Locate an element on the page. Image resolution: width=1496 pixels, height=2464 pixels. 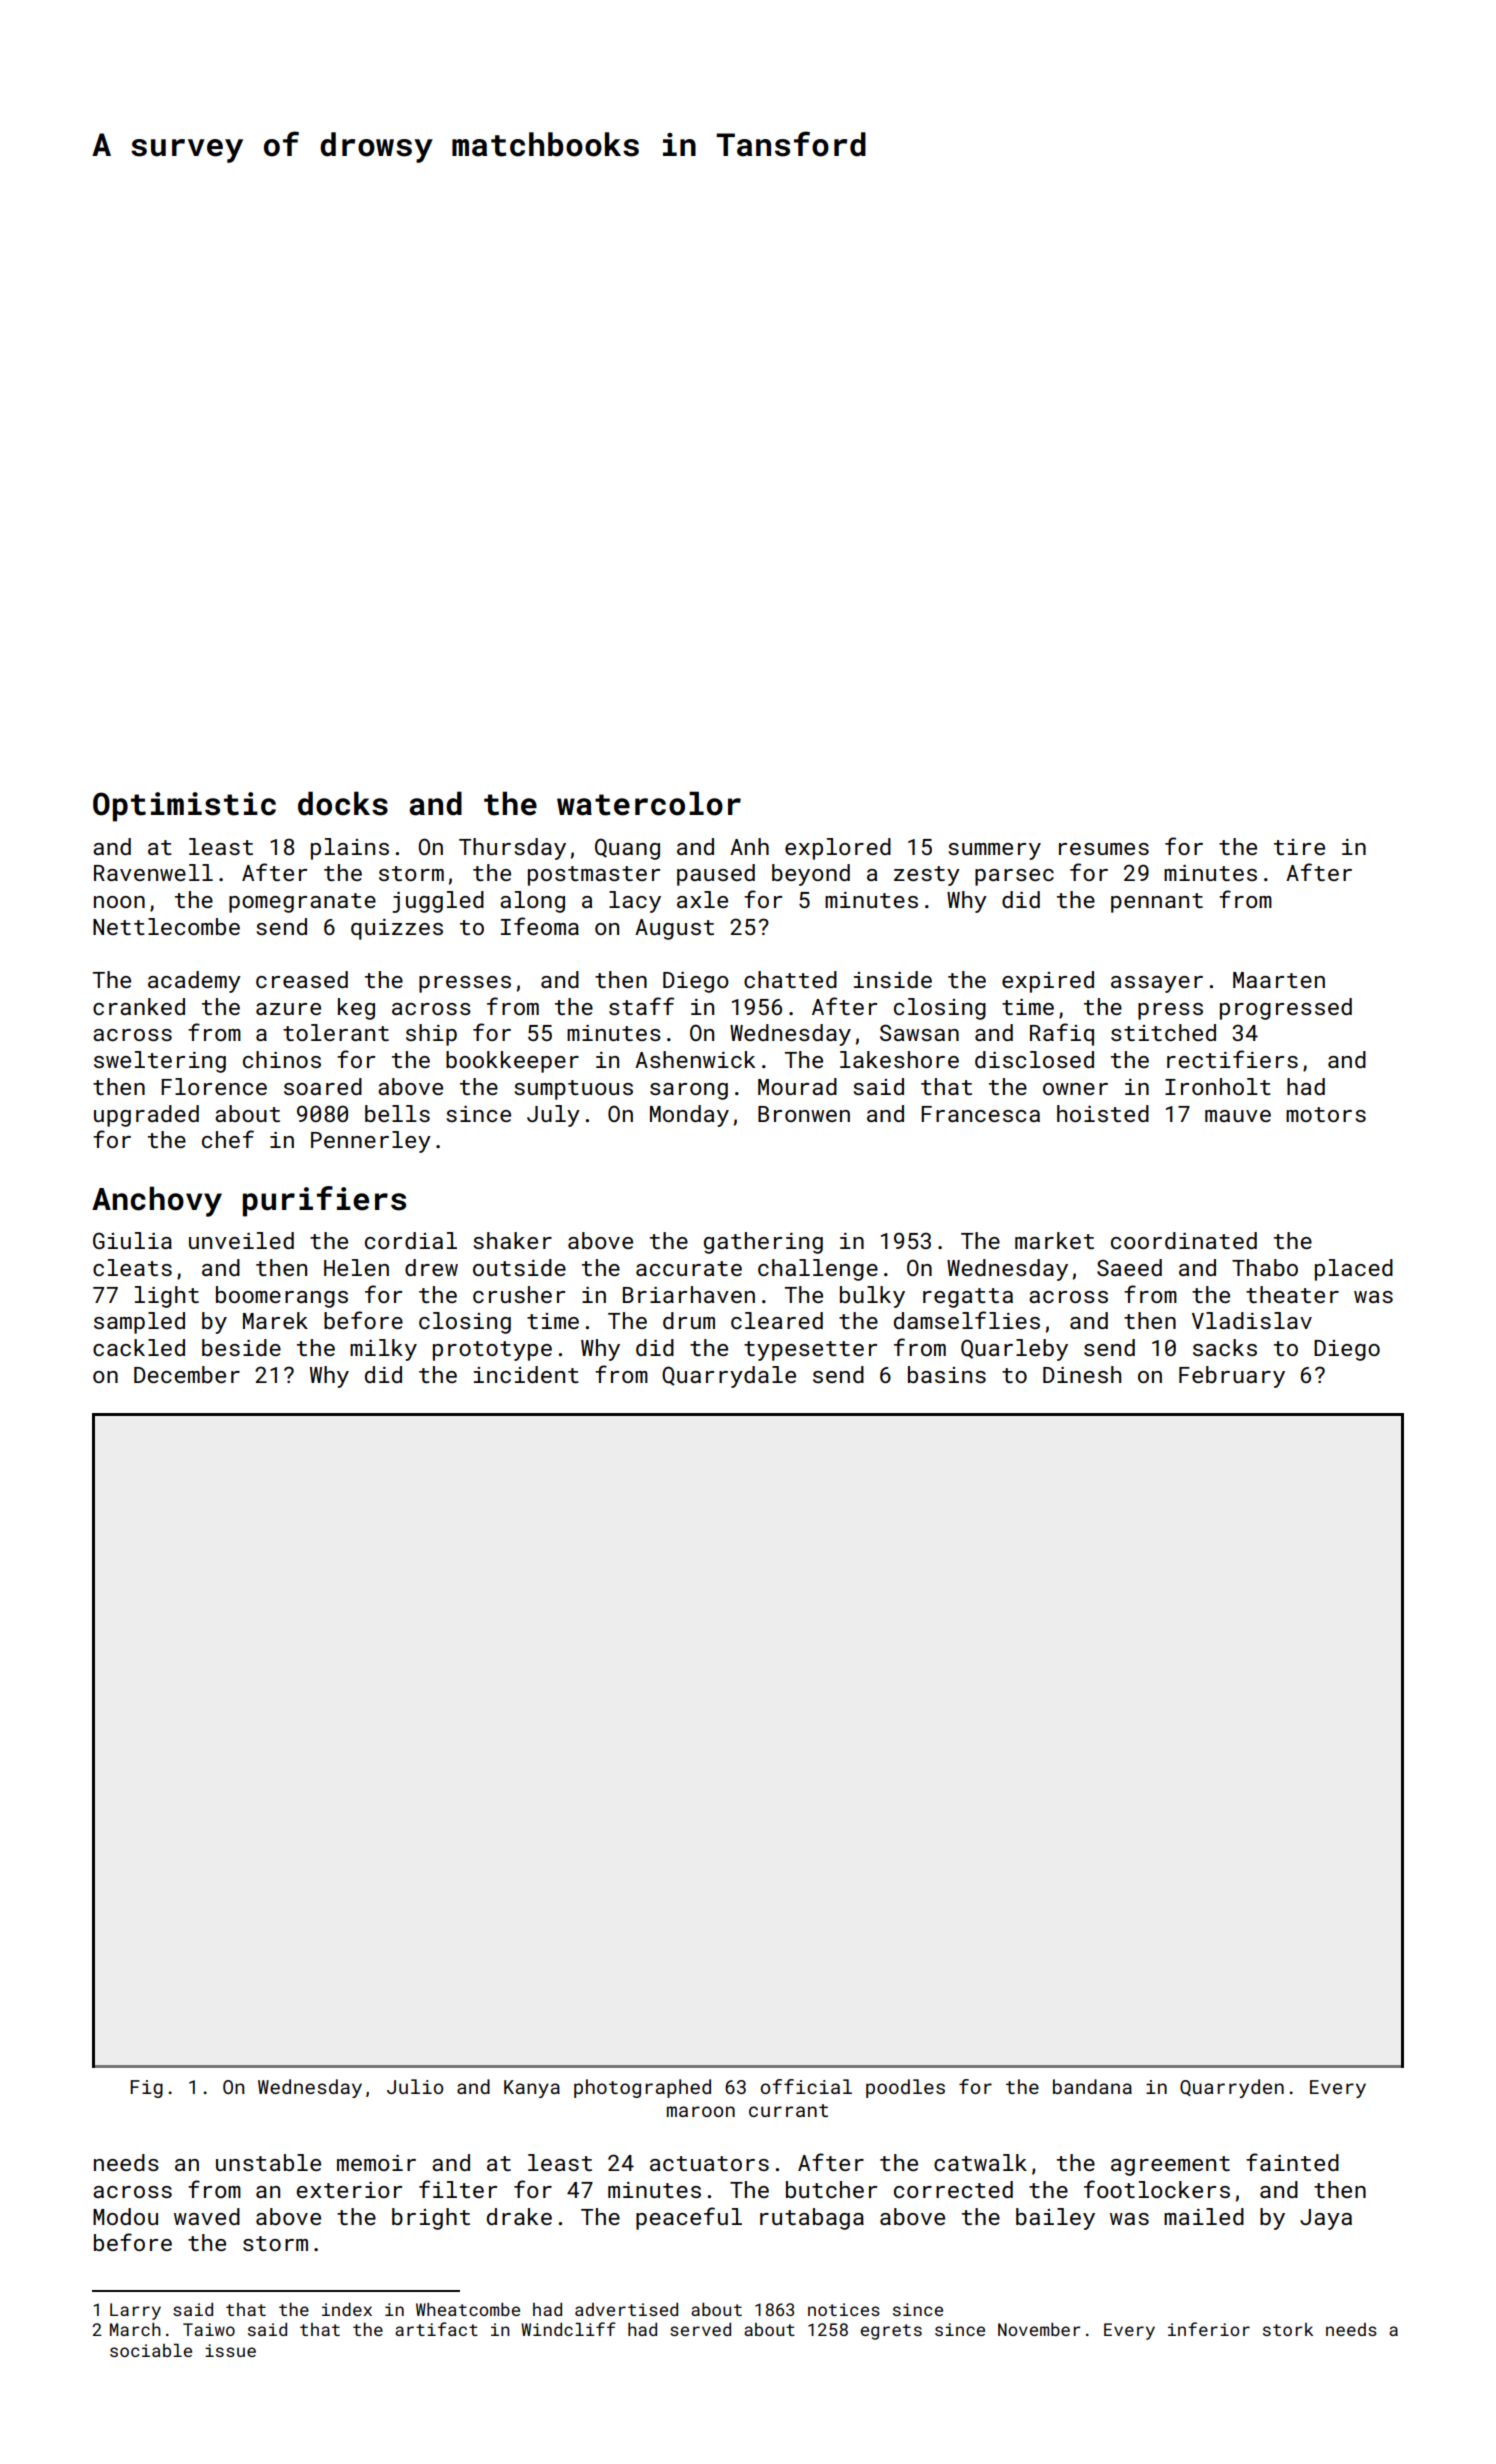
issue is located at coordinates (230, 2350).
